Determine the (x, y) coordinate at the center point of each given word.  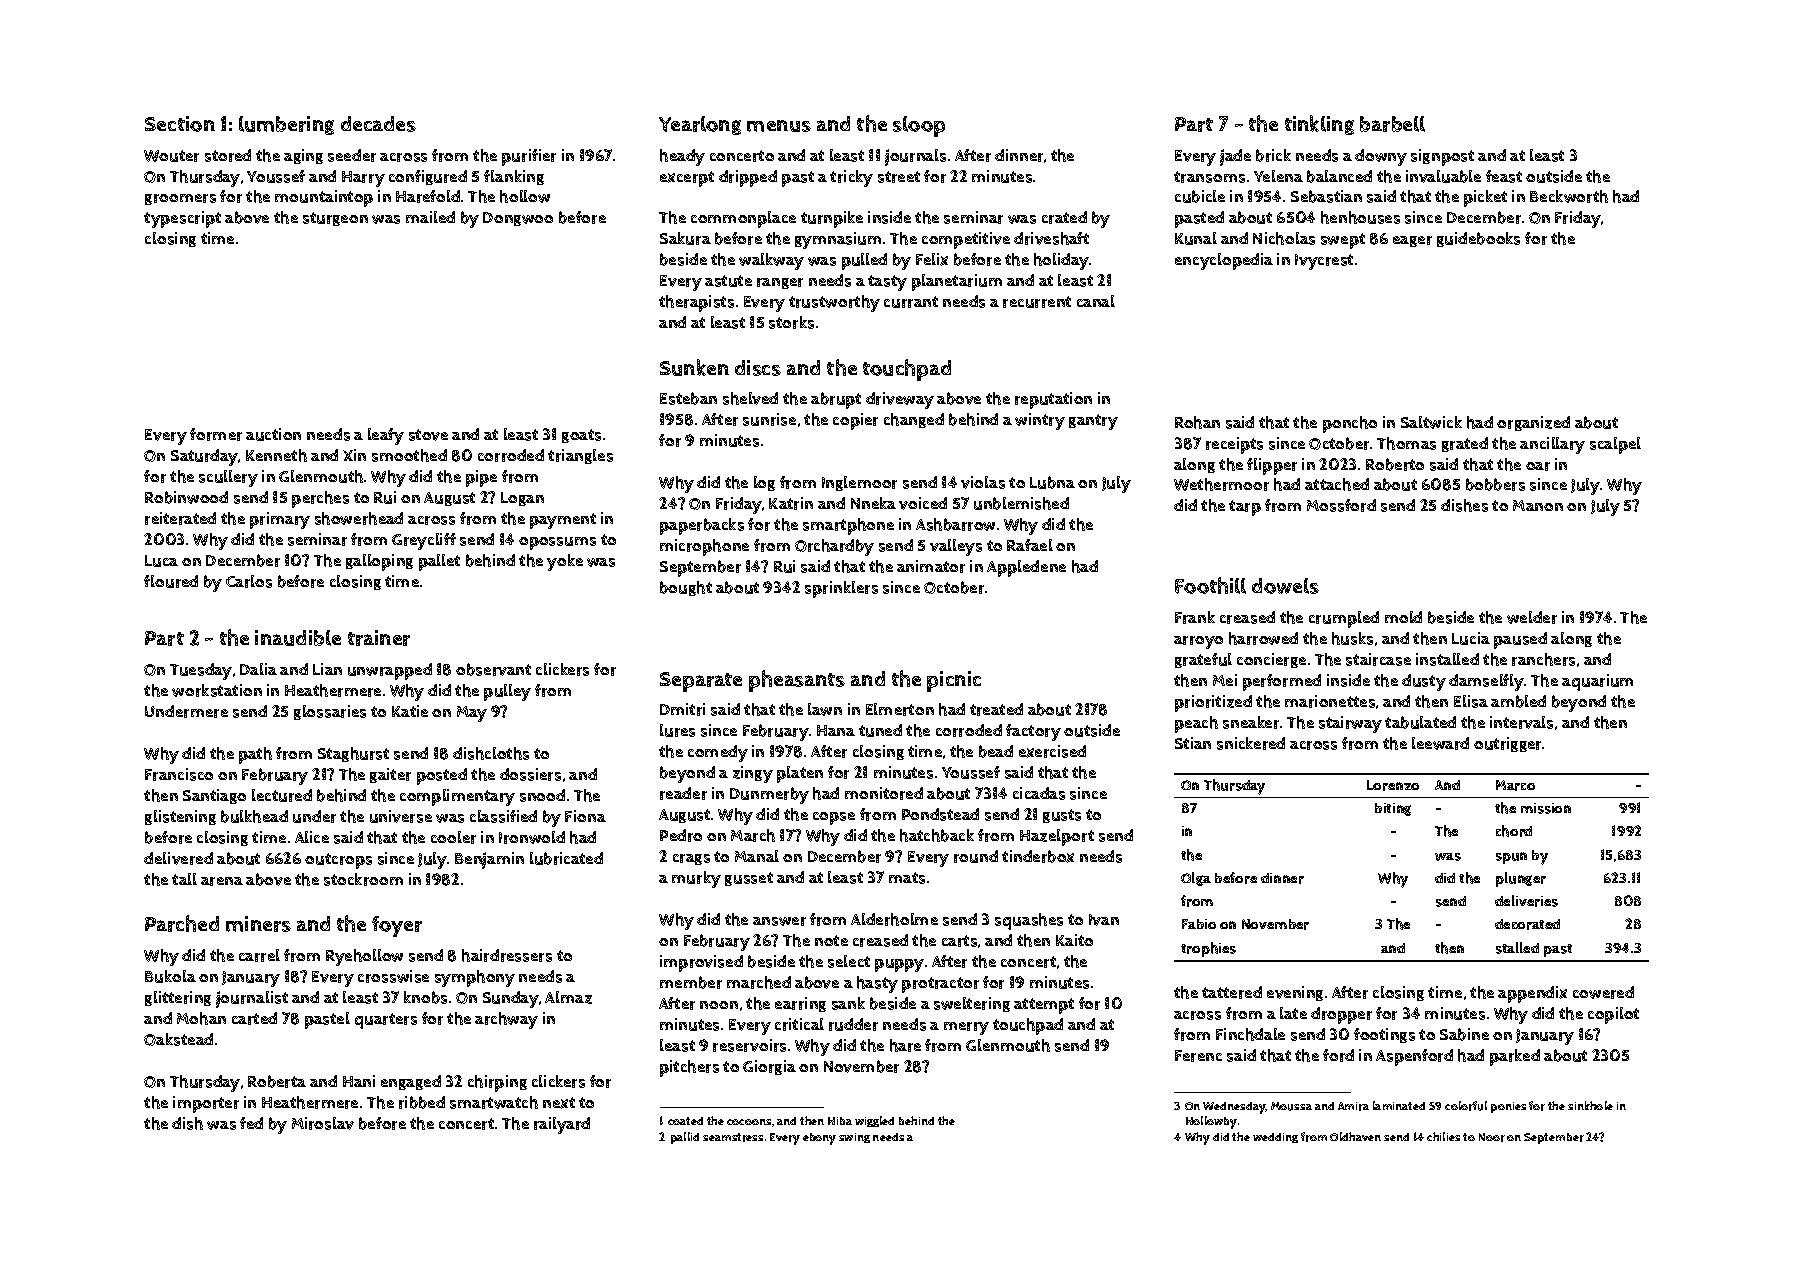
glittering (178, 998)
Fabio (1199, 924)
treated (996, 709)
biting (1393, 809)
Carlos (249, 581)
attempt (1044, 1006)
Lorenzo (1393, 785)
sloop (919, 126)
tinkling (1319, 125)
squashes (1029, 921)
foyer (397, 926)
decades (378, 124)
